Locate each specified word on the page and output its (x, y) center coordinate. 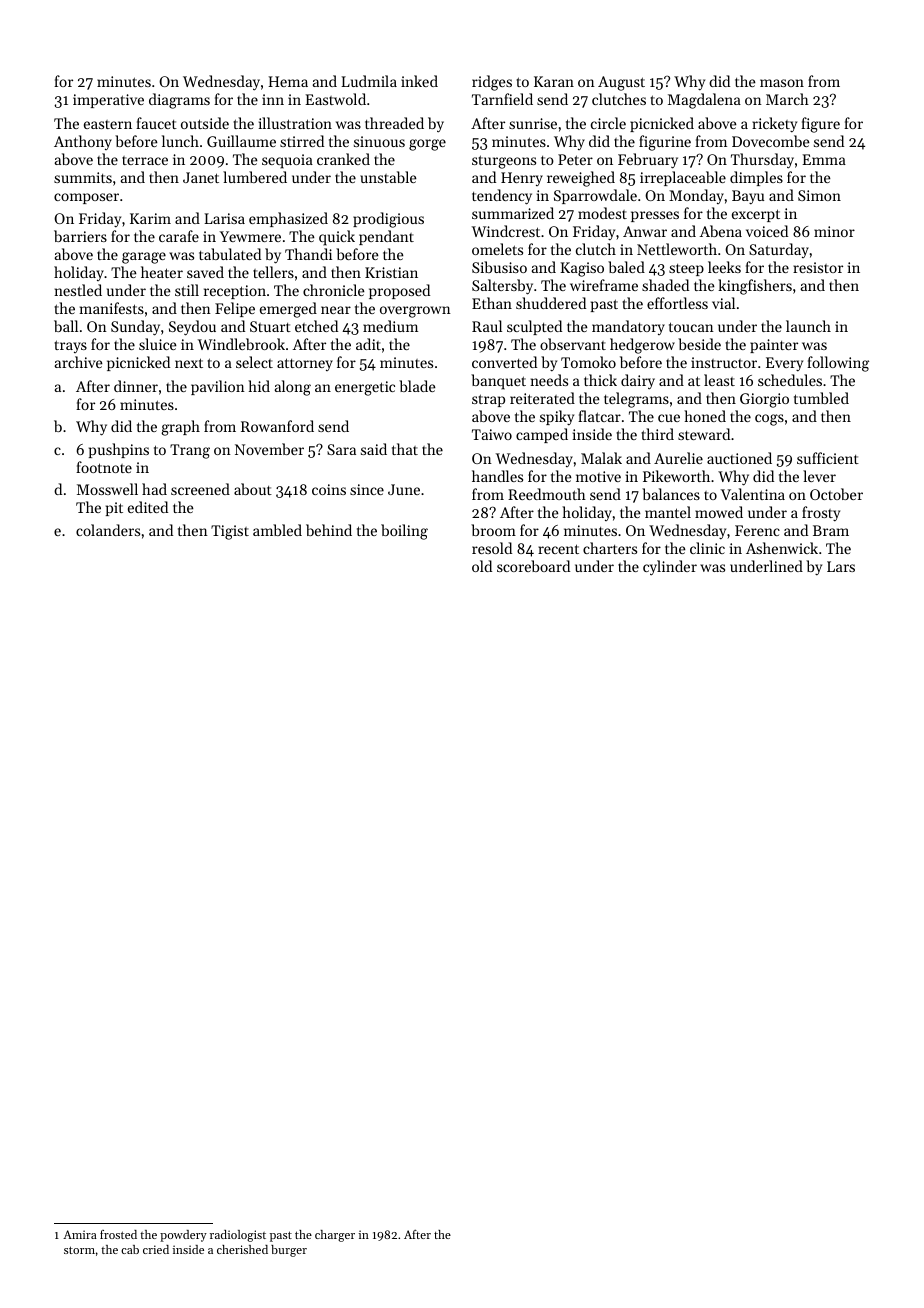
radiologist (238, 1236)
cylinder (670, 568)
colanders (108, 530)
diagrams (179, 101)
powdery (183, 1236)
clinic (707, 548)
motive (598, 476)
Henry (522, 179)
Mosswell (107, 489)
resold (492, 548)
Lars (841, 566)
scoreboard (533, 566)
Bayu (748, 197)
